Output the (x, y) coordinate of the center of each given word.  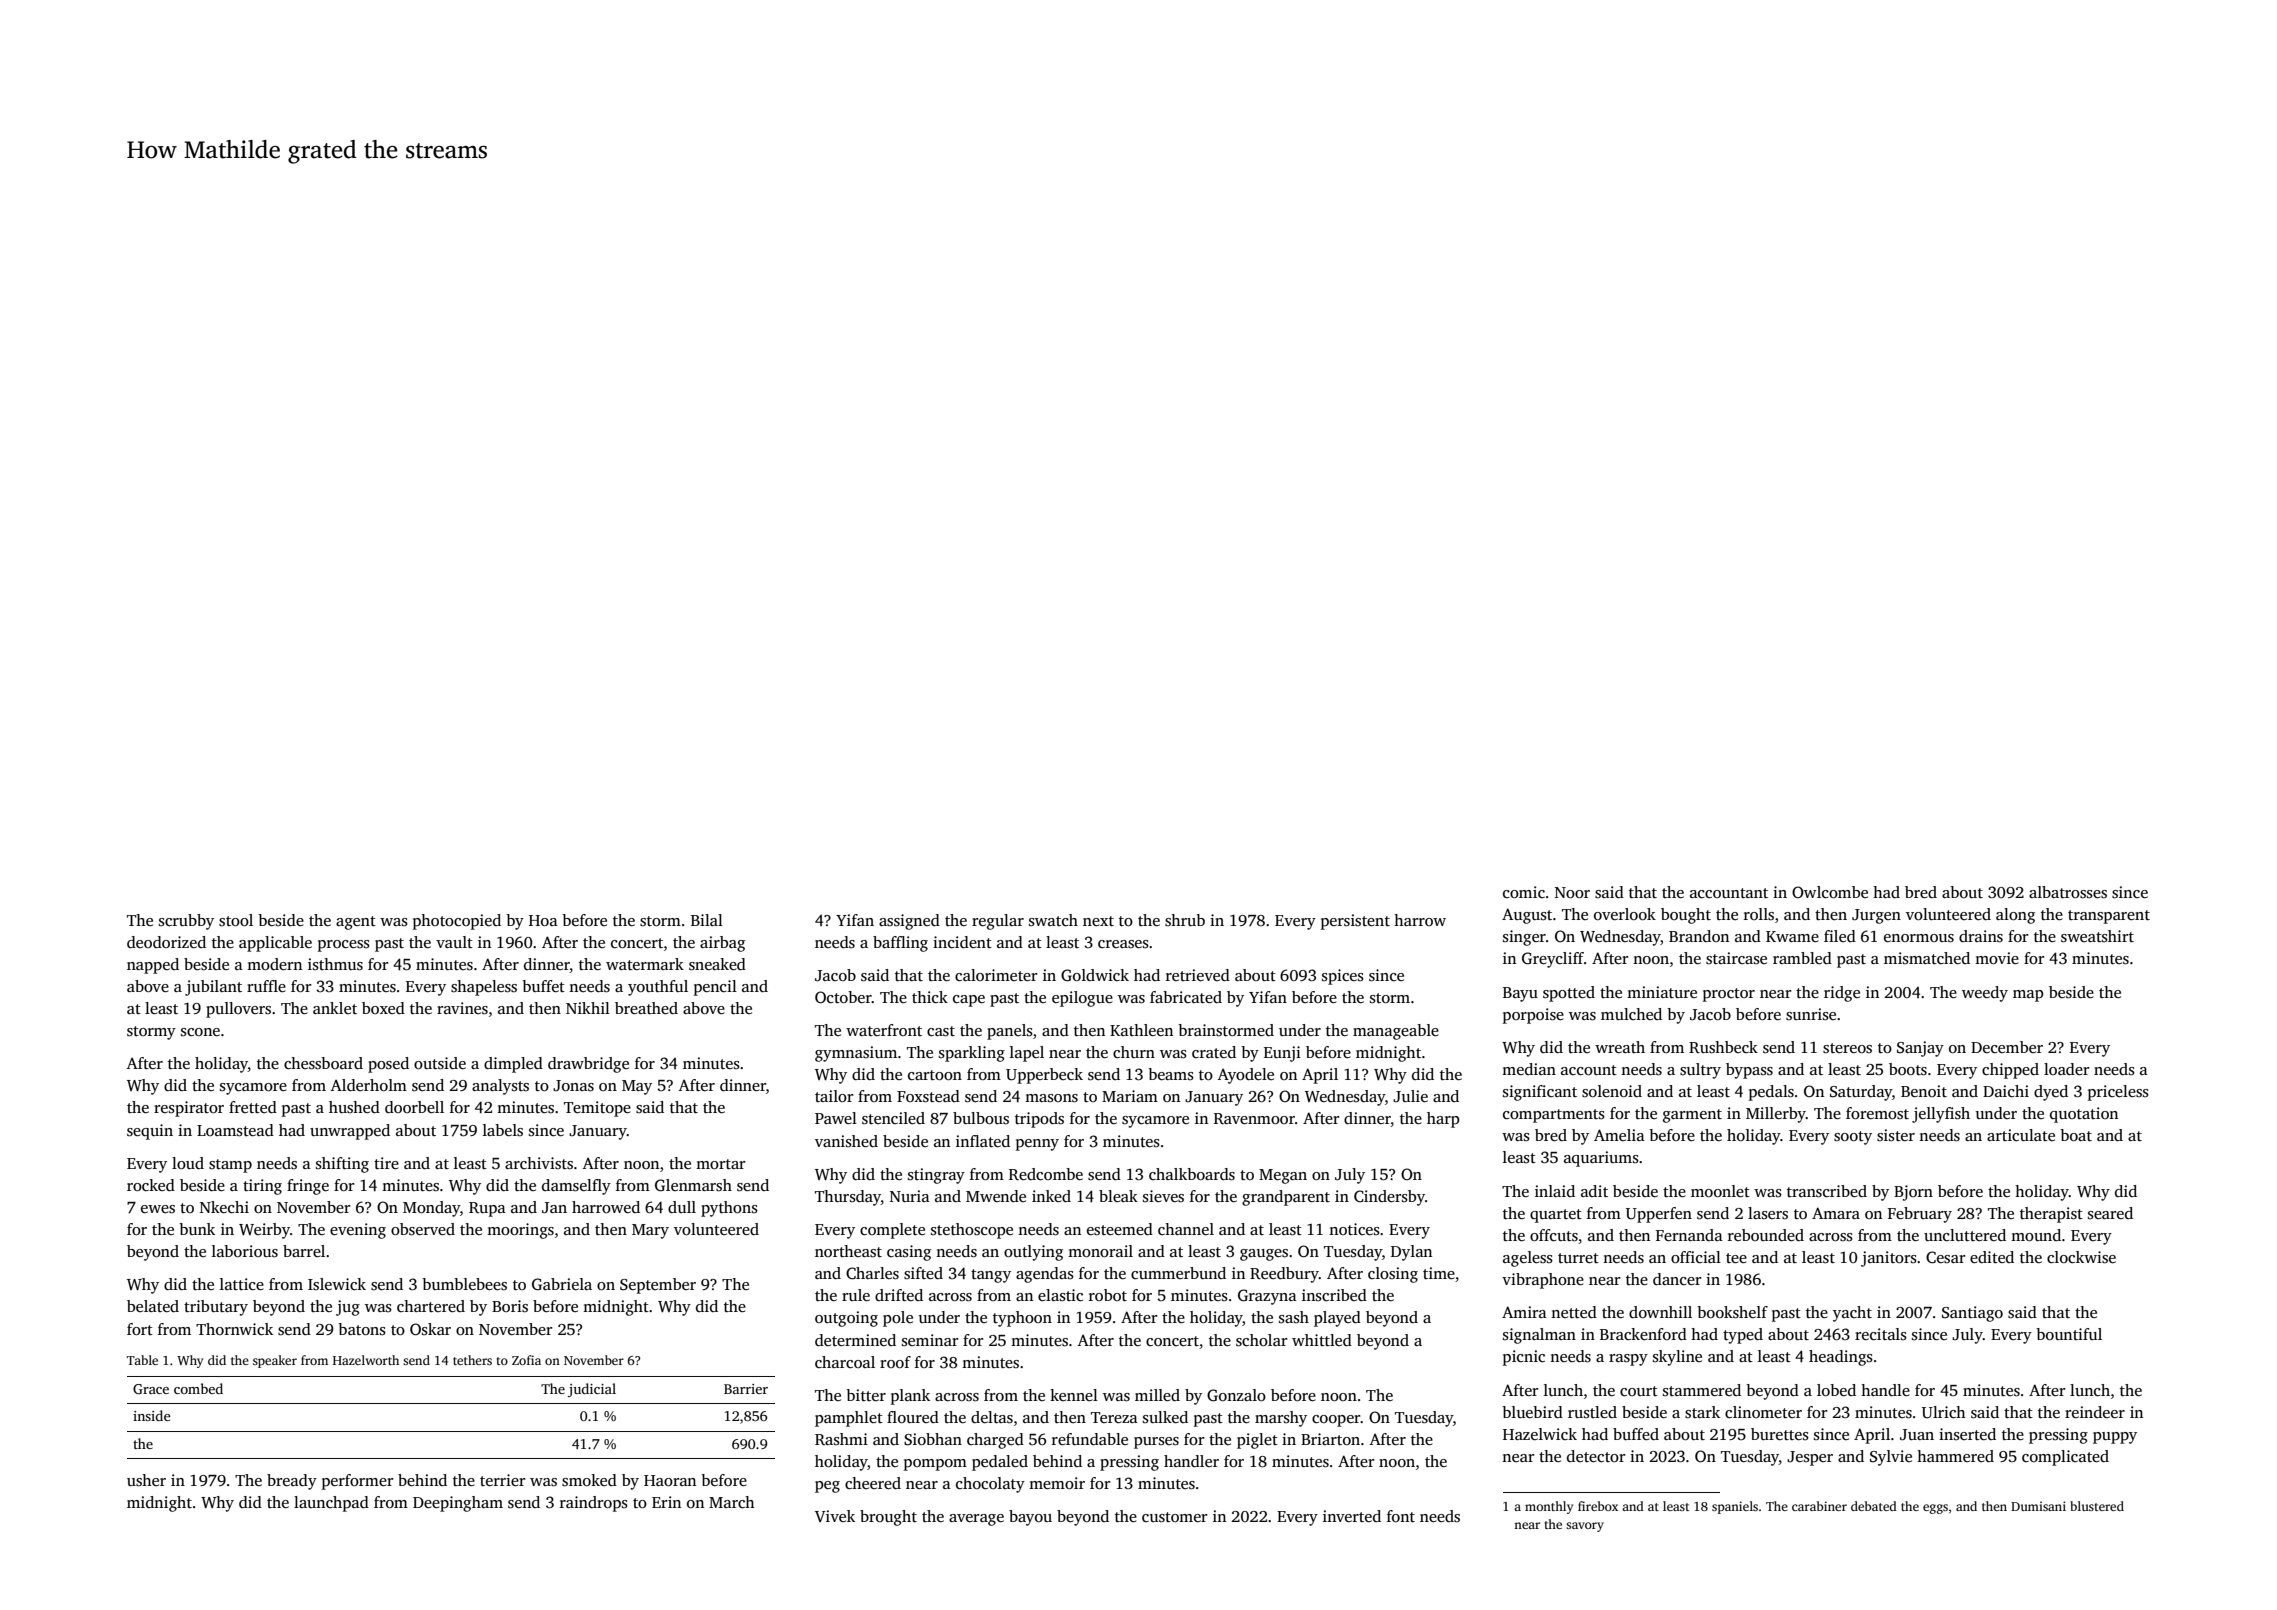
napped (153, 966)
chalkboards (1192, 1174)
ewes (158, 1209)
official (1696, 1257)
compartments (1554, 1116)
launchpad (331, 1504)
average (976, 1520)
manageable (1396, 1032)
